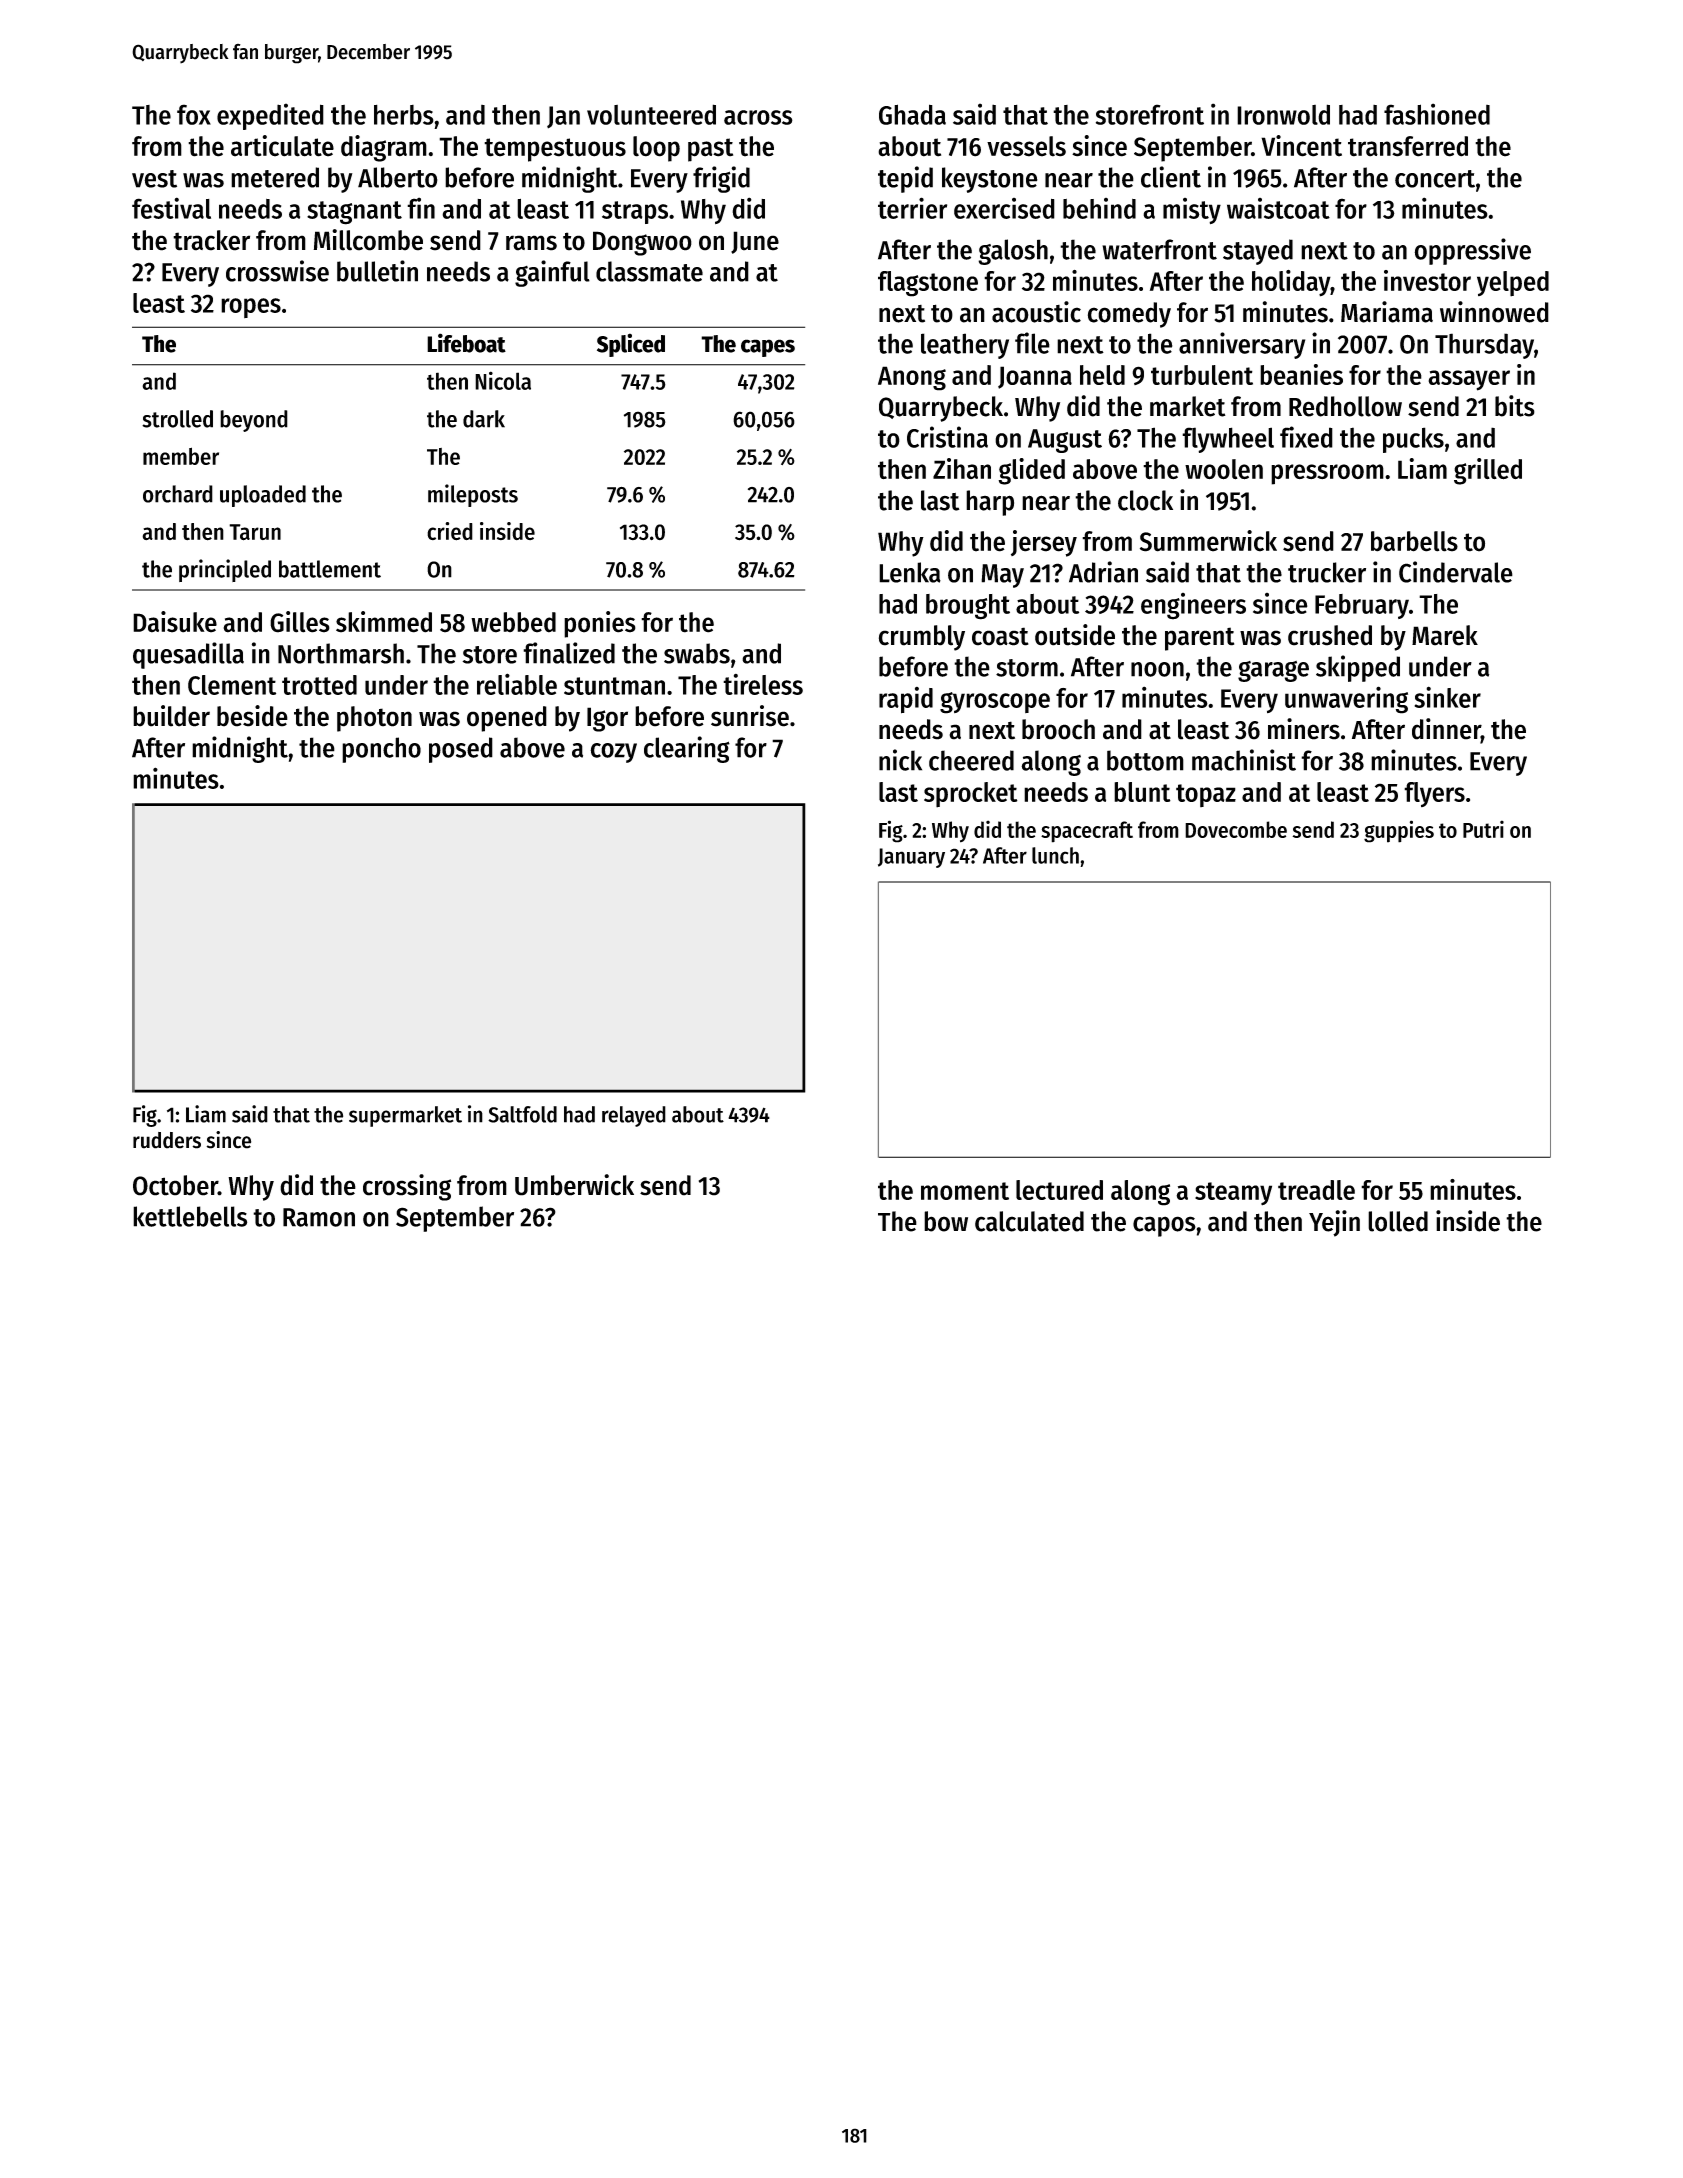  I want to click on dinner, so click(1446, 730).
